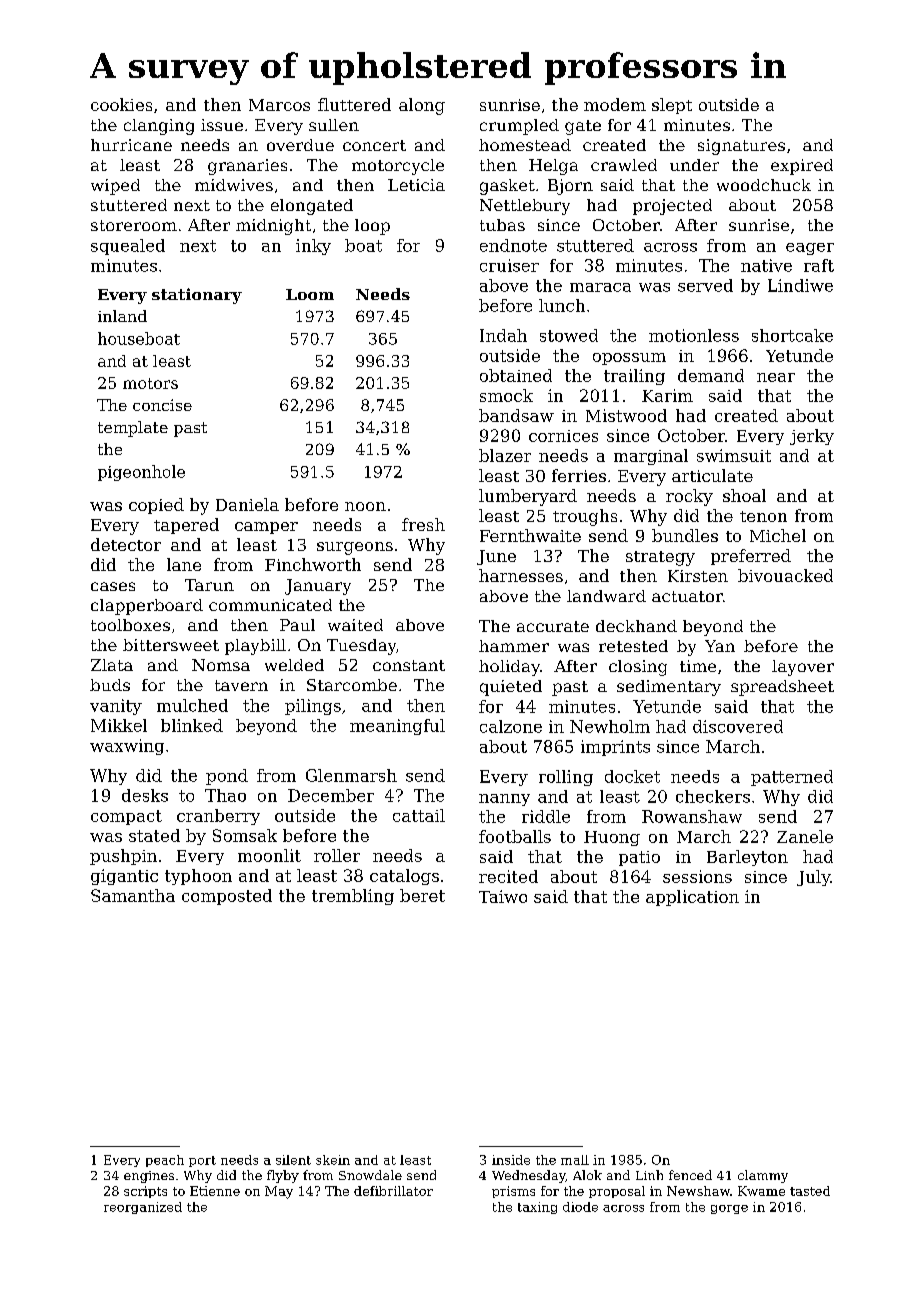 This screenshot has width=924, height=1308. What do you see at coordinates (802, 167) in the screenshot?
I see `expired` at bounding box center [802, 167].
